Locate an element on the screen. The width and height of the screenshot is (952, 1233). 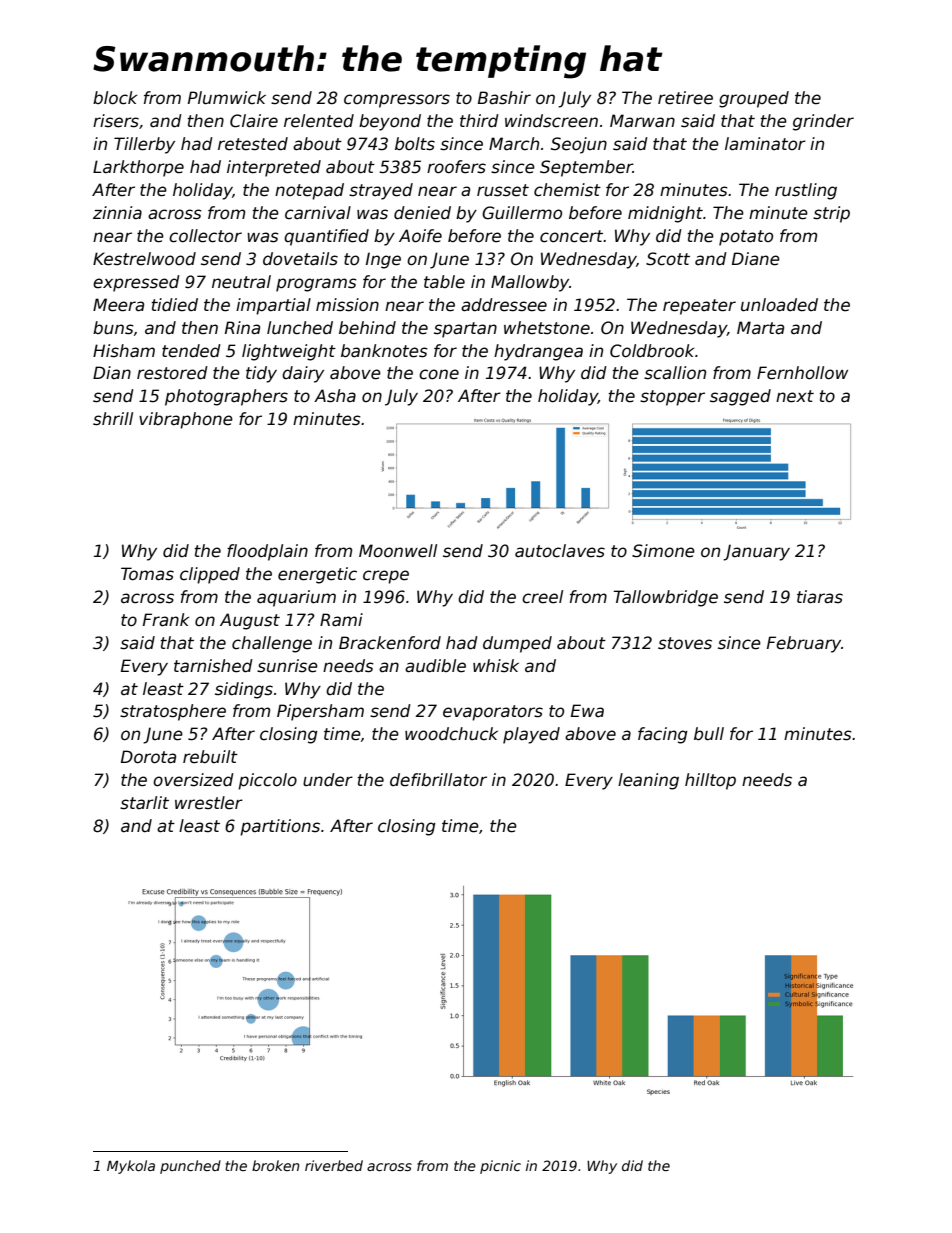
midnight is located at coordinates (665, 214).
